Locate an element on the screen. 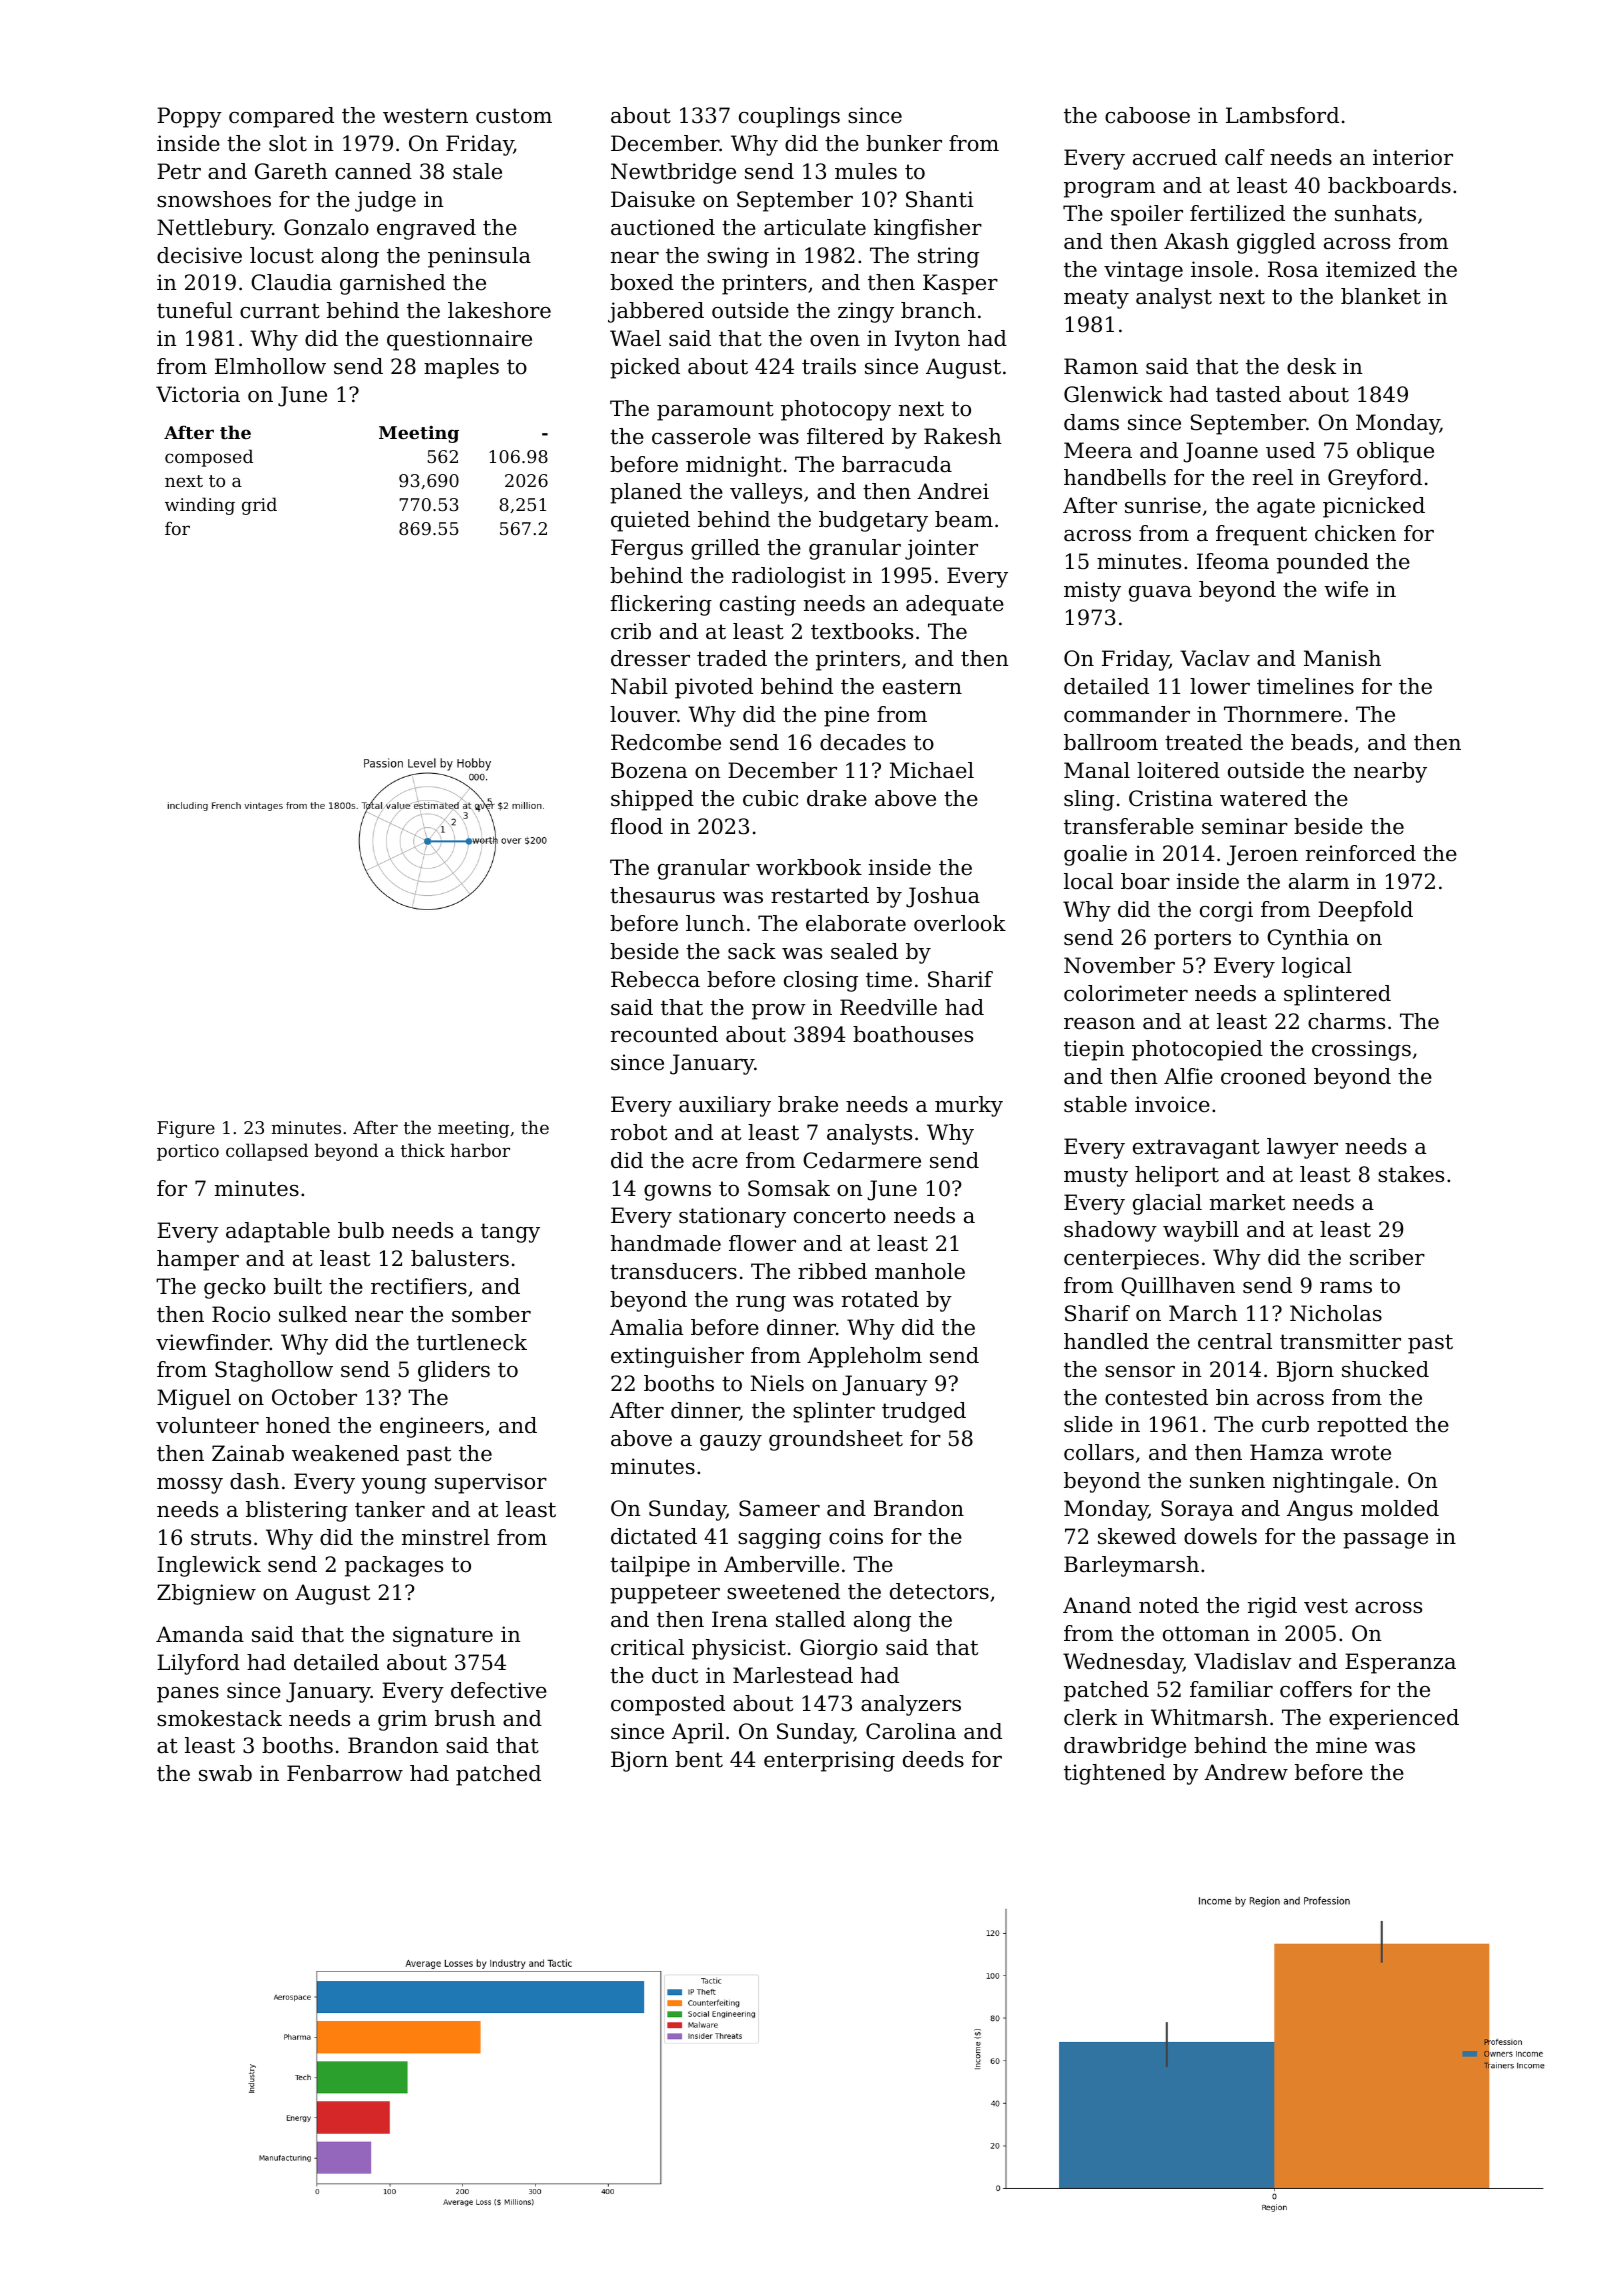  Lambsford is located at coordinates (1282, 115).
